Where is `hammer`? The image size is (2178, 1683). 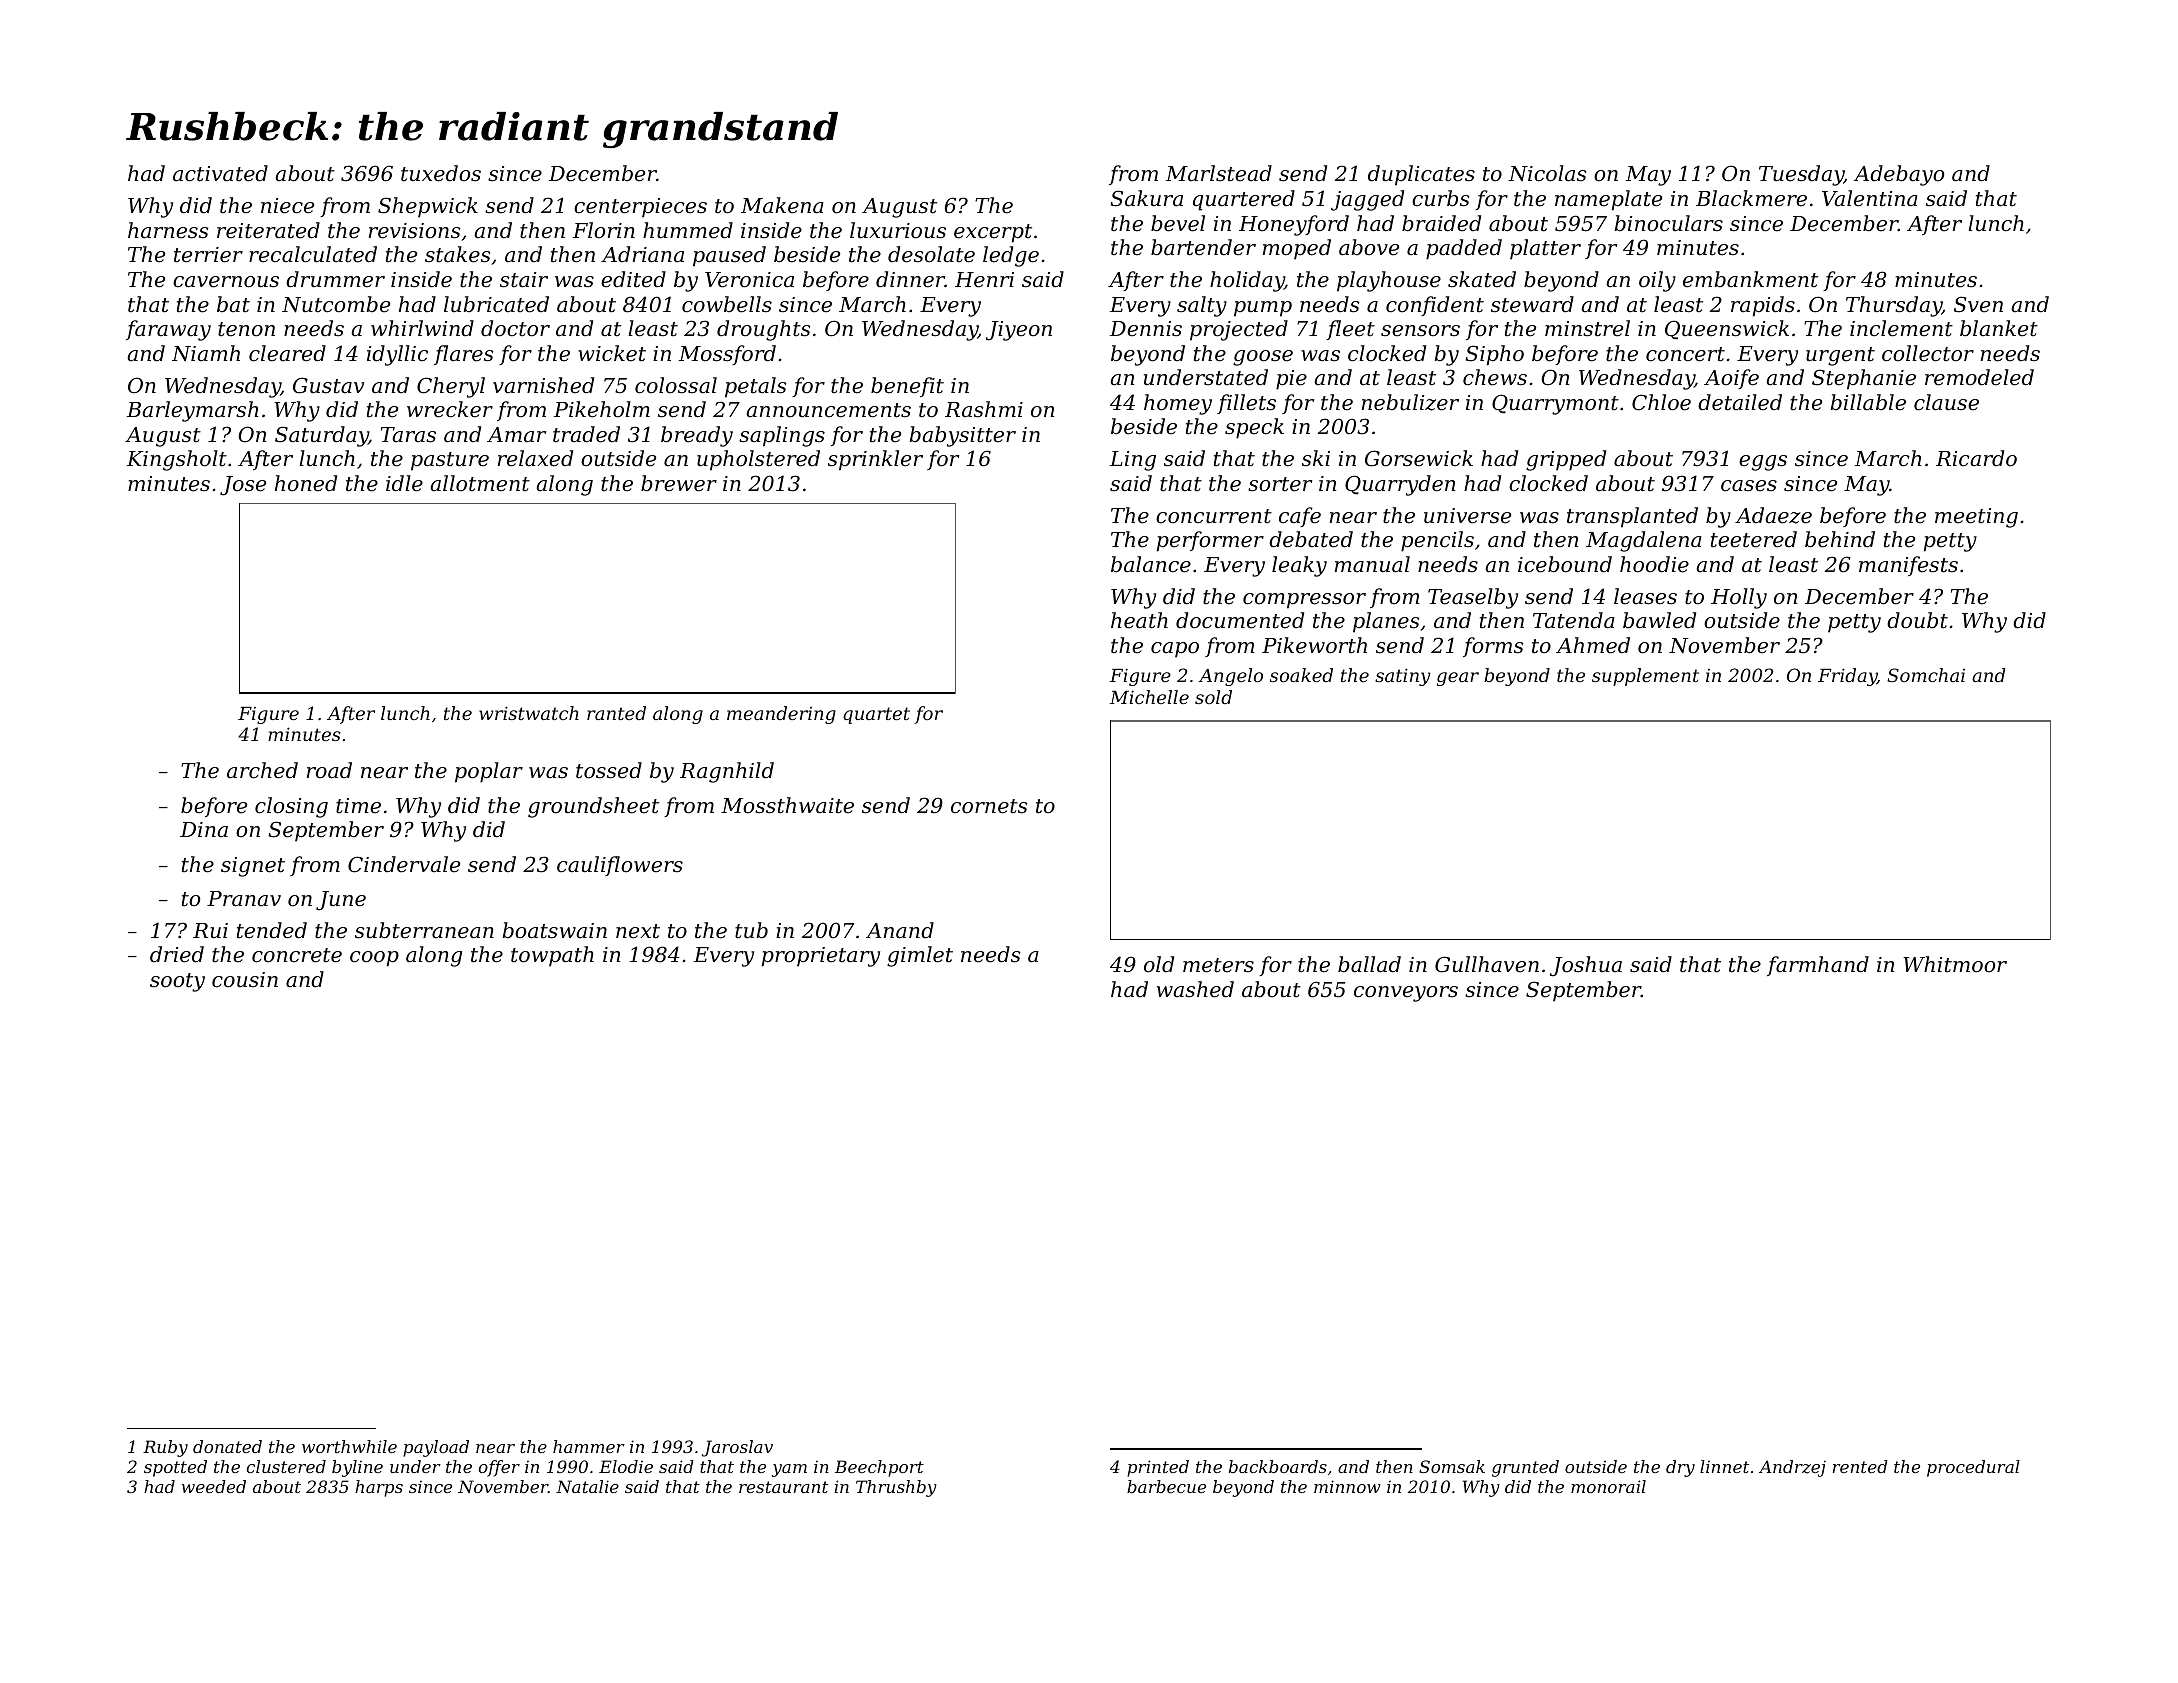 hammer is located at coordinates (589, 1446).
